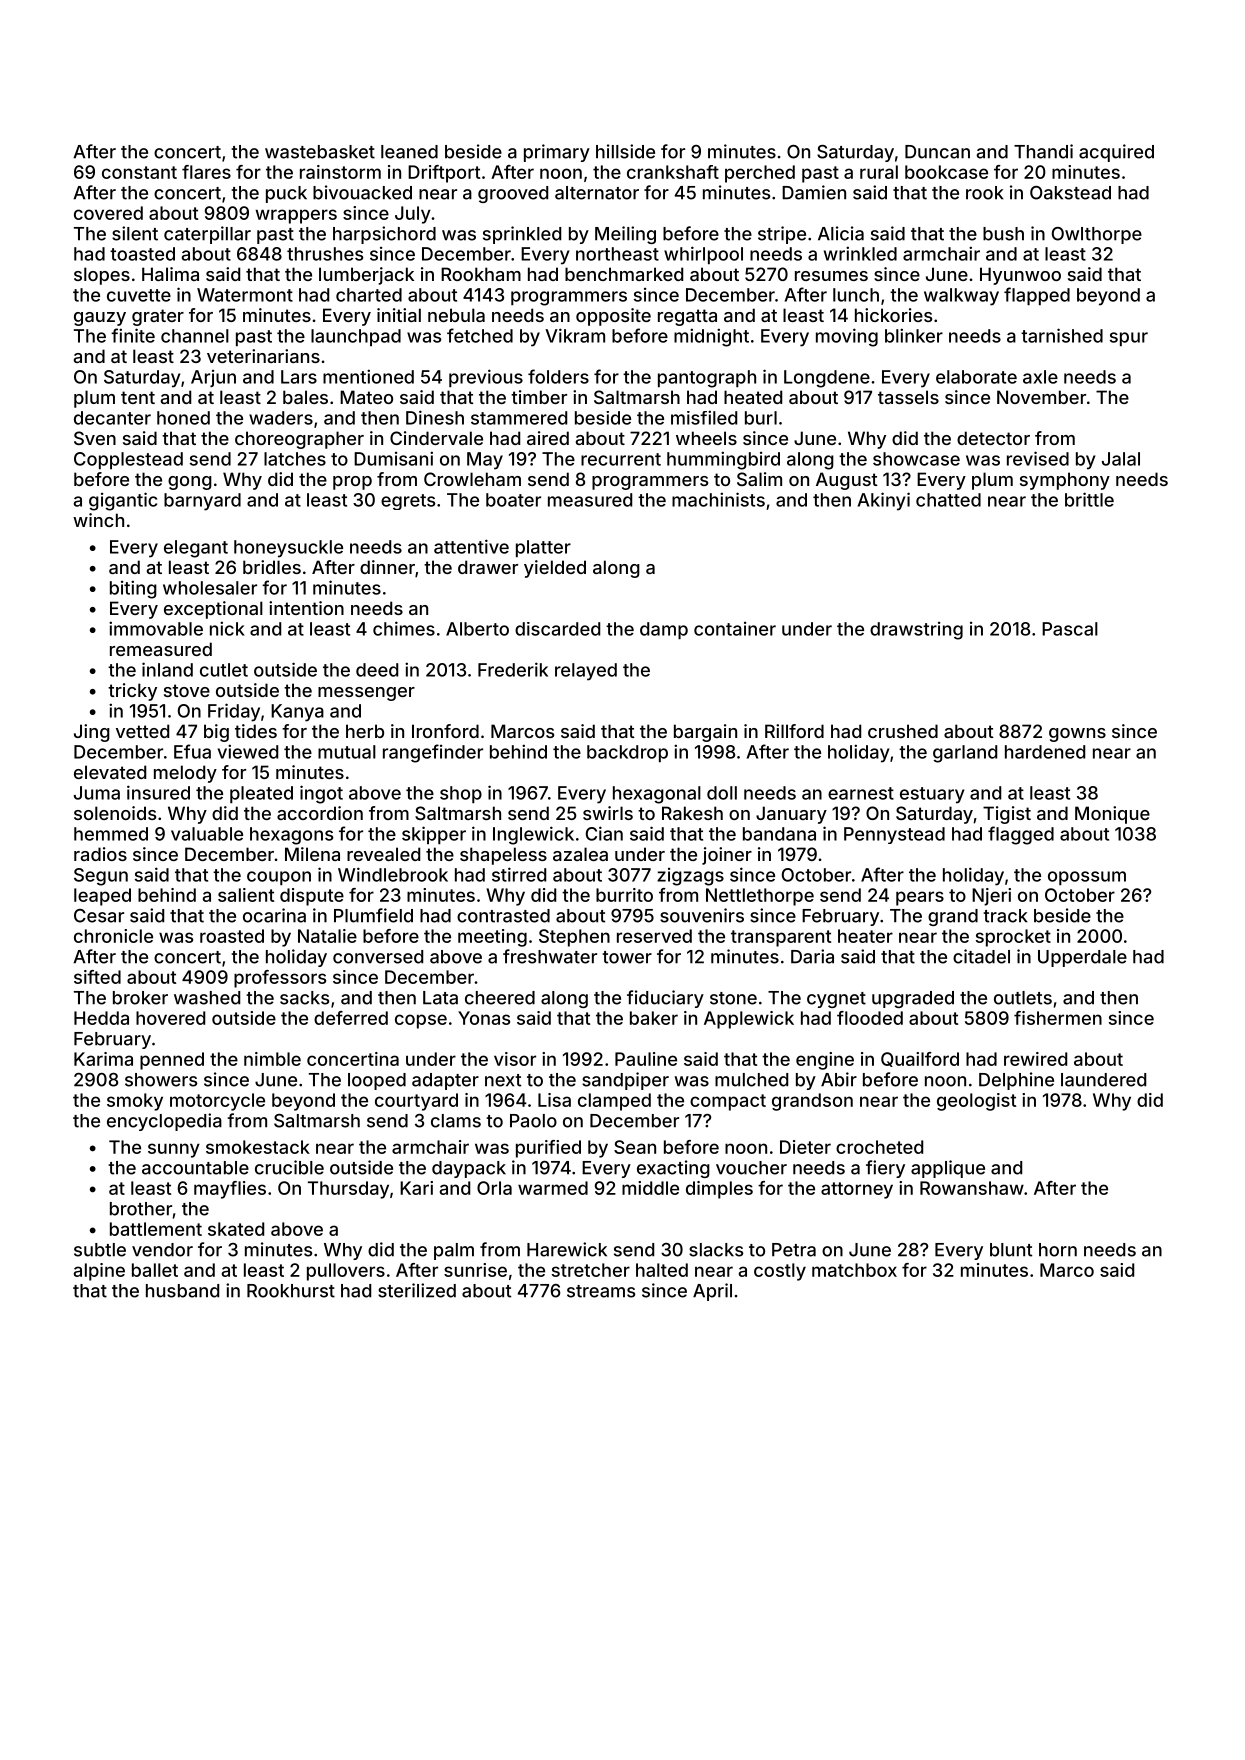 The image size is (1245, 1760). What do you see at coordinates (1129, 339) in the screenshot?
I see `spur` at bounding box center [1129, 339].
